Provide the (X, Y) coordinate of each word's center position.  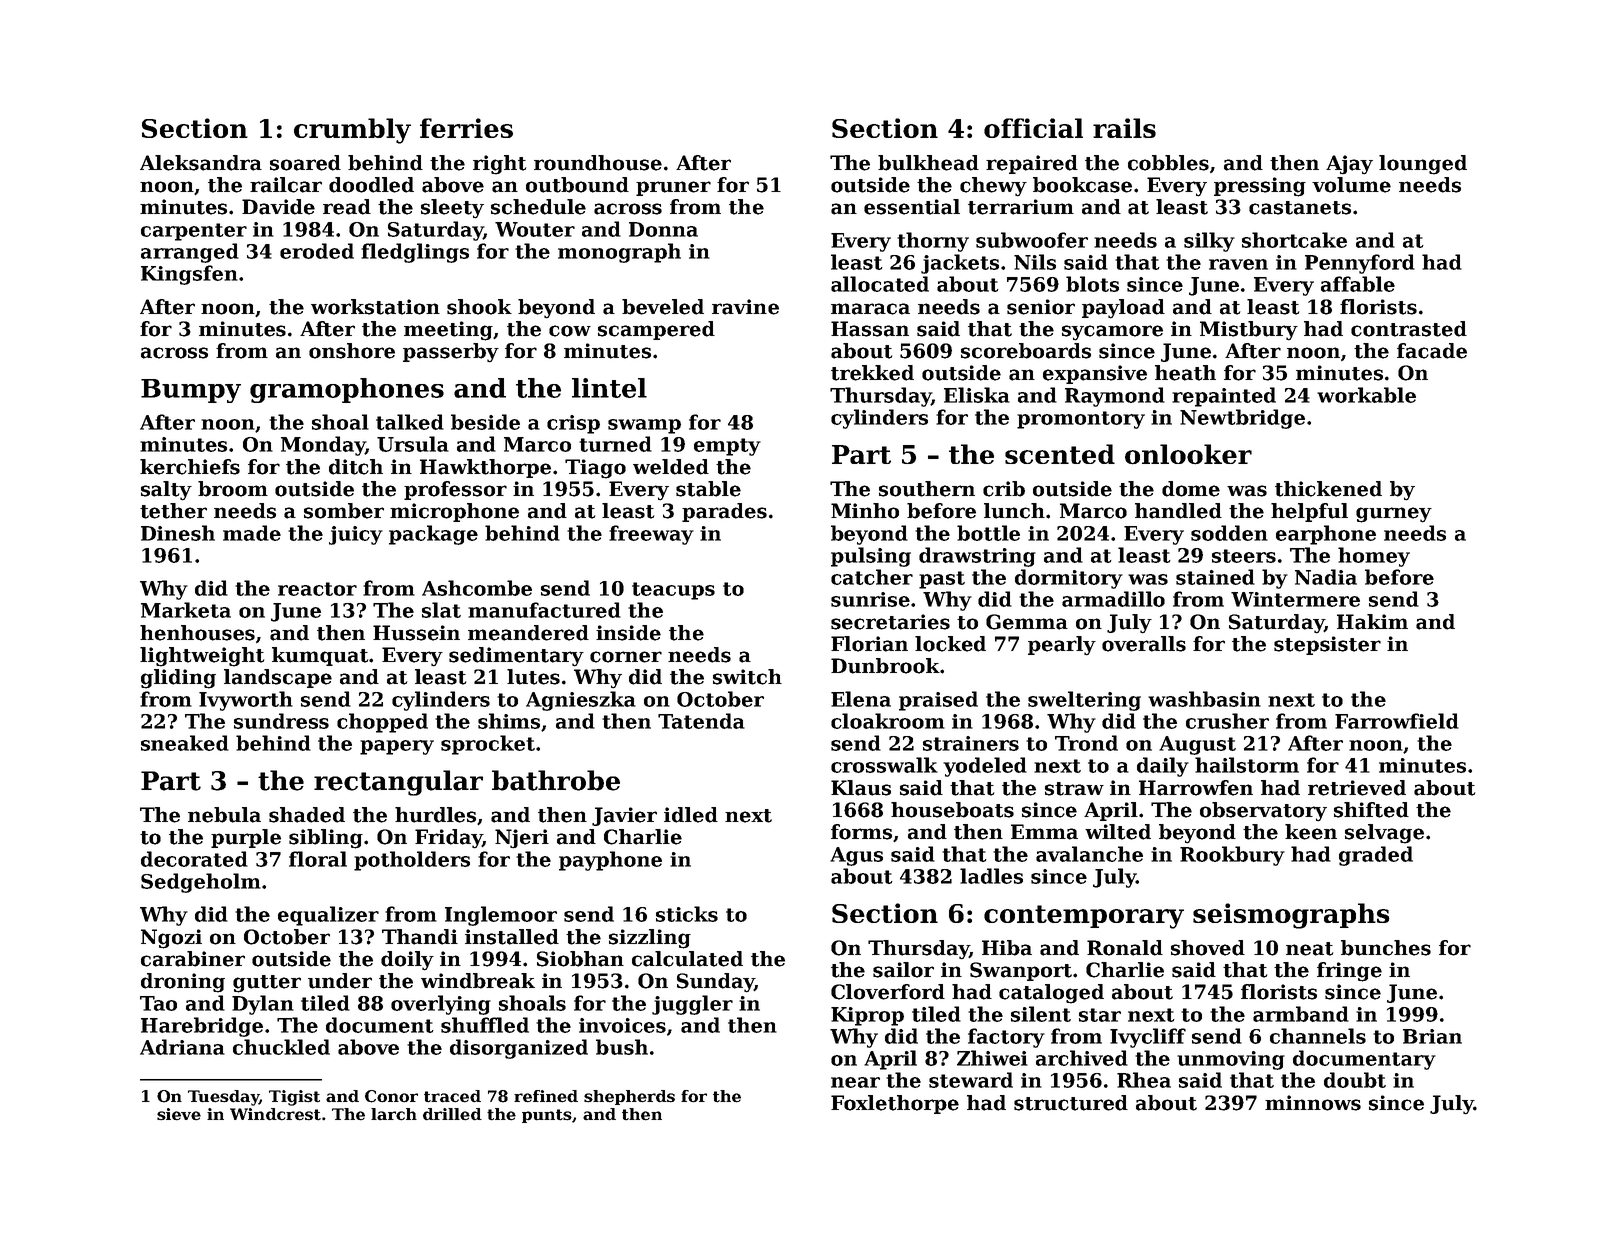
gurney (1394, 515)
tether (173, 511)
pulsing (871, 557)
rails (1124, 128)
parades (724, 512)
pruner (673, 188)
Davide (278, 207)
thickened (1328, 489)
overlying (441, 1005)
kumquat (320, 656)
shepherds (629, 1097)
